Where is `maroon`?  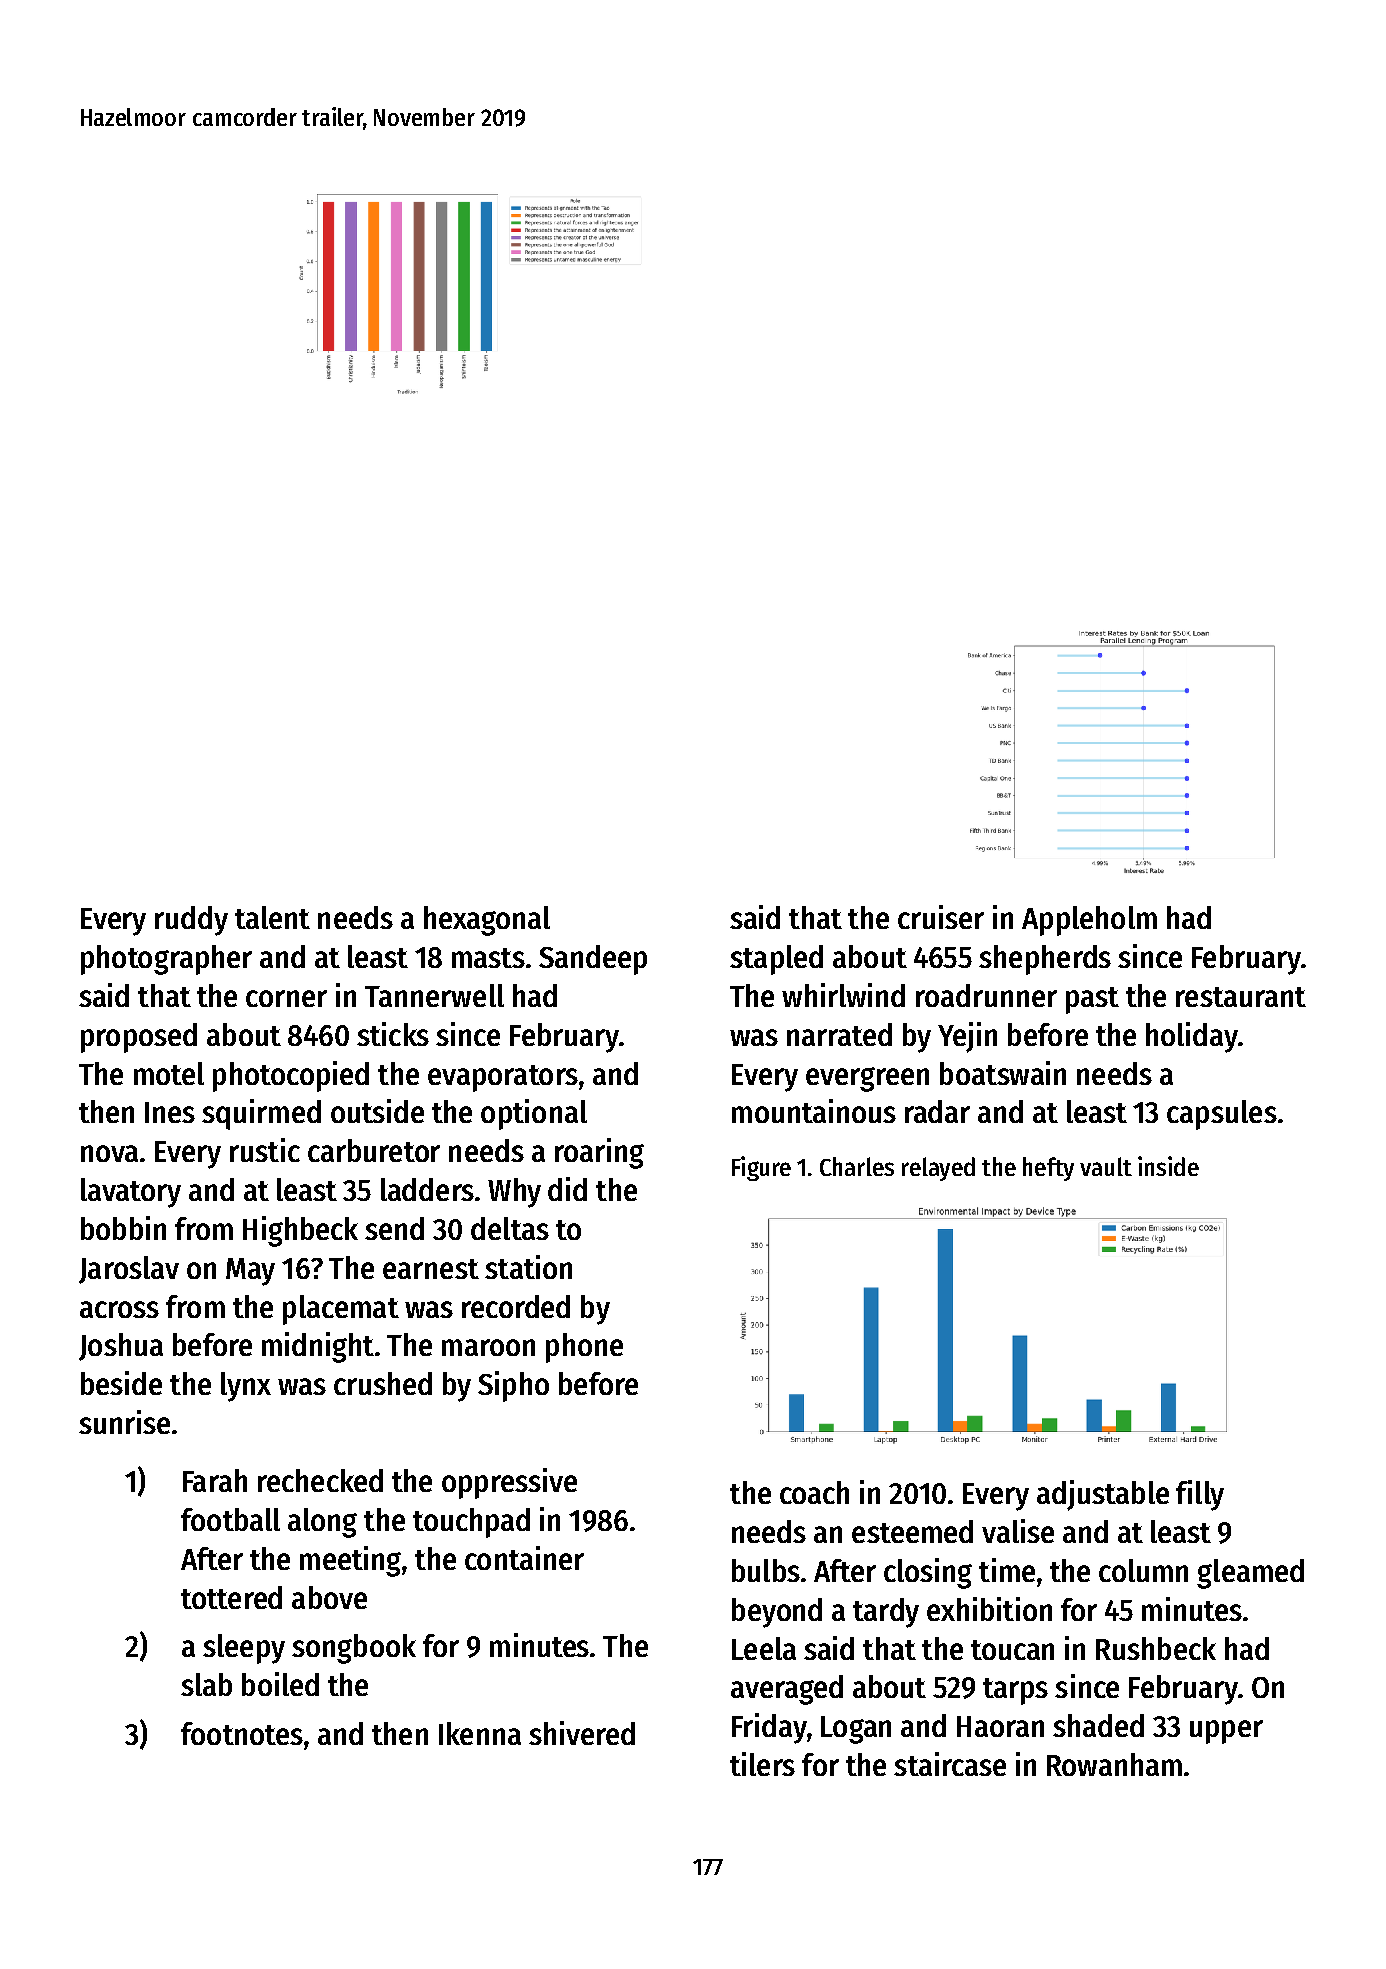 maroon is located at coordinates (488, 1347).
